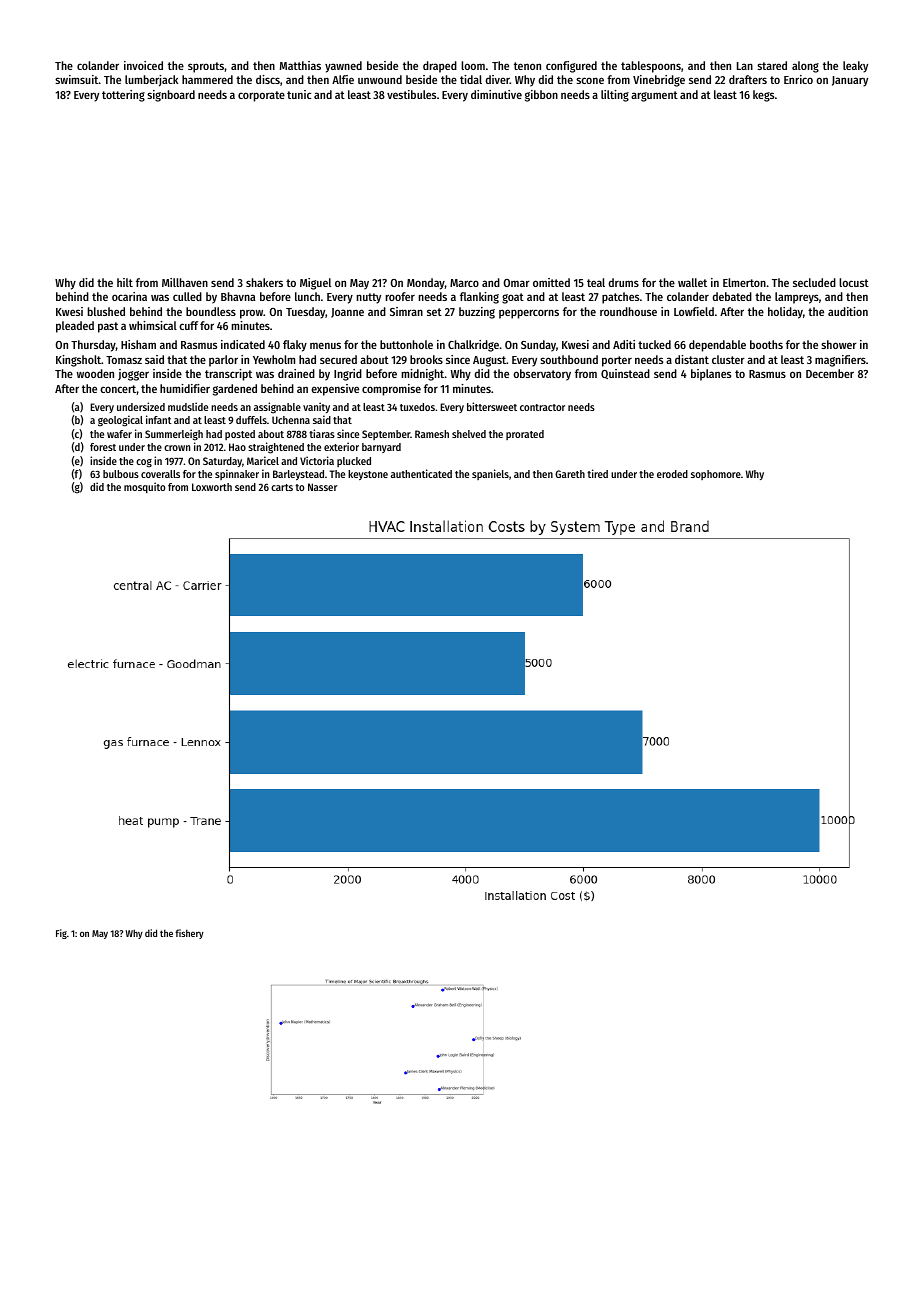  Describe the element at coordinates (597, 473) in the document. I see `tired` at that location.
